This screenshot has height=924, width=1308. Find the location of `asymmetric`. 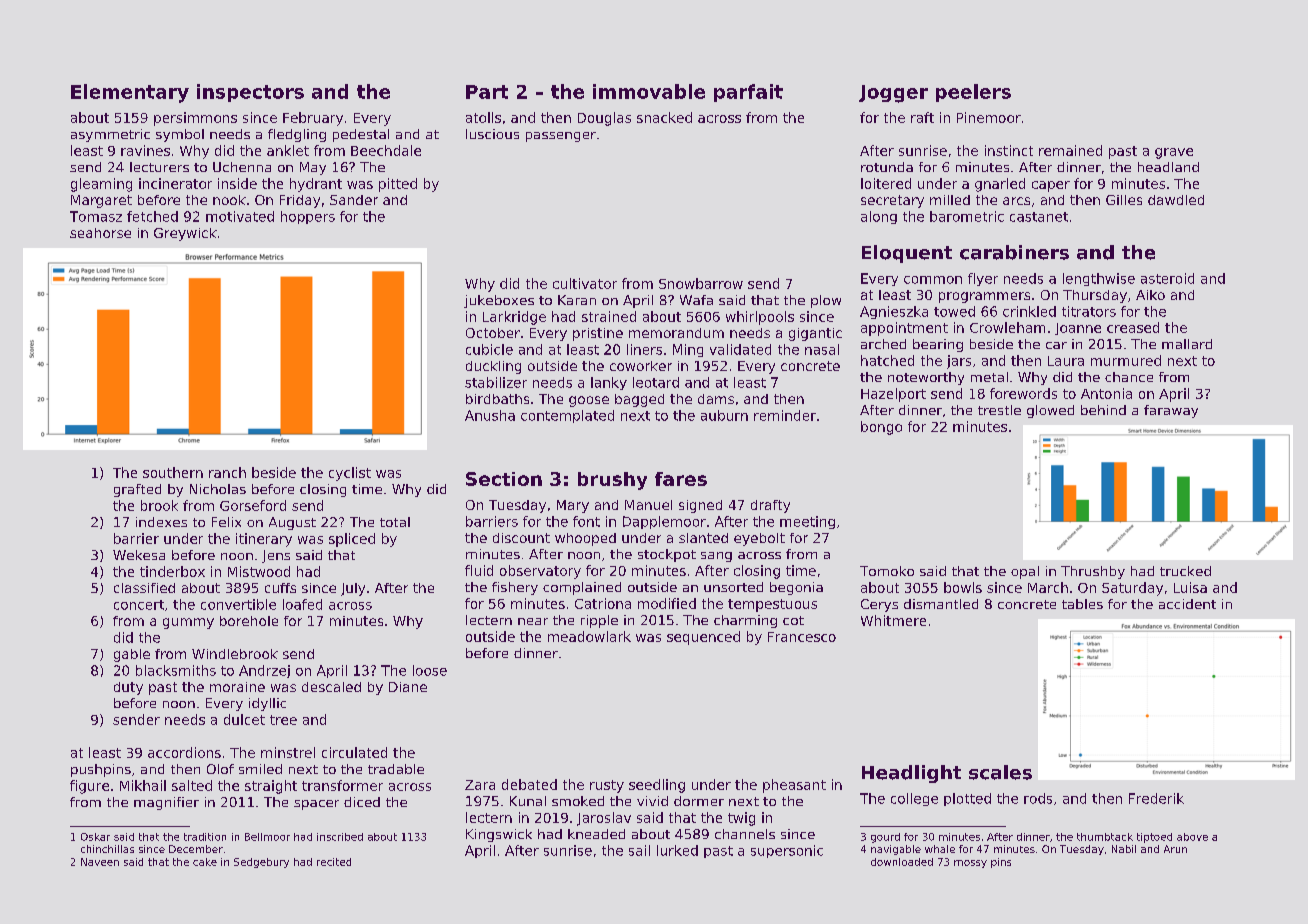

asymmetric is located at coordinates (110, 135).
